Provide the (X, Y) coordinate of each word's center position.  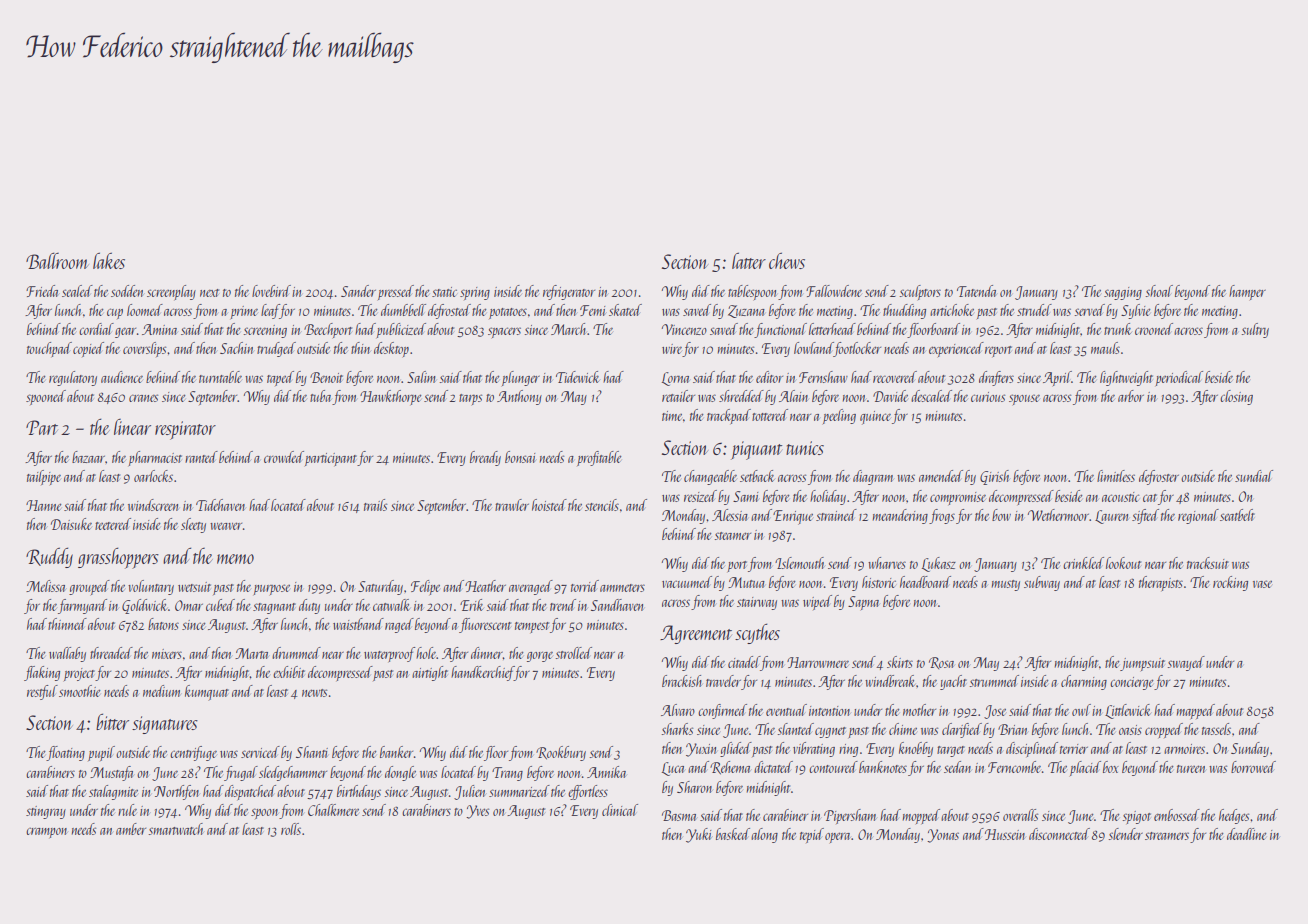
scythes (757, 633)
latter (749, 260)
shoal (1159, 291)
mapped (1196, 711)
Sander (358, 291)
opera (838, 837)
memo (235, 559)
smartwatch (176, 829)
